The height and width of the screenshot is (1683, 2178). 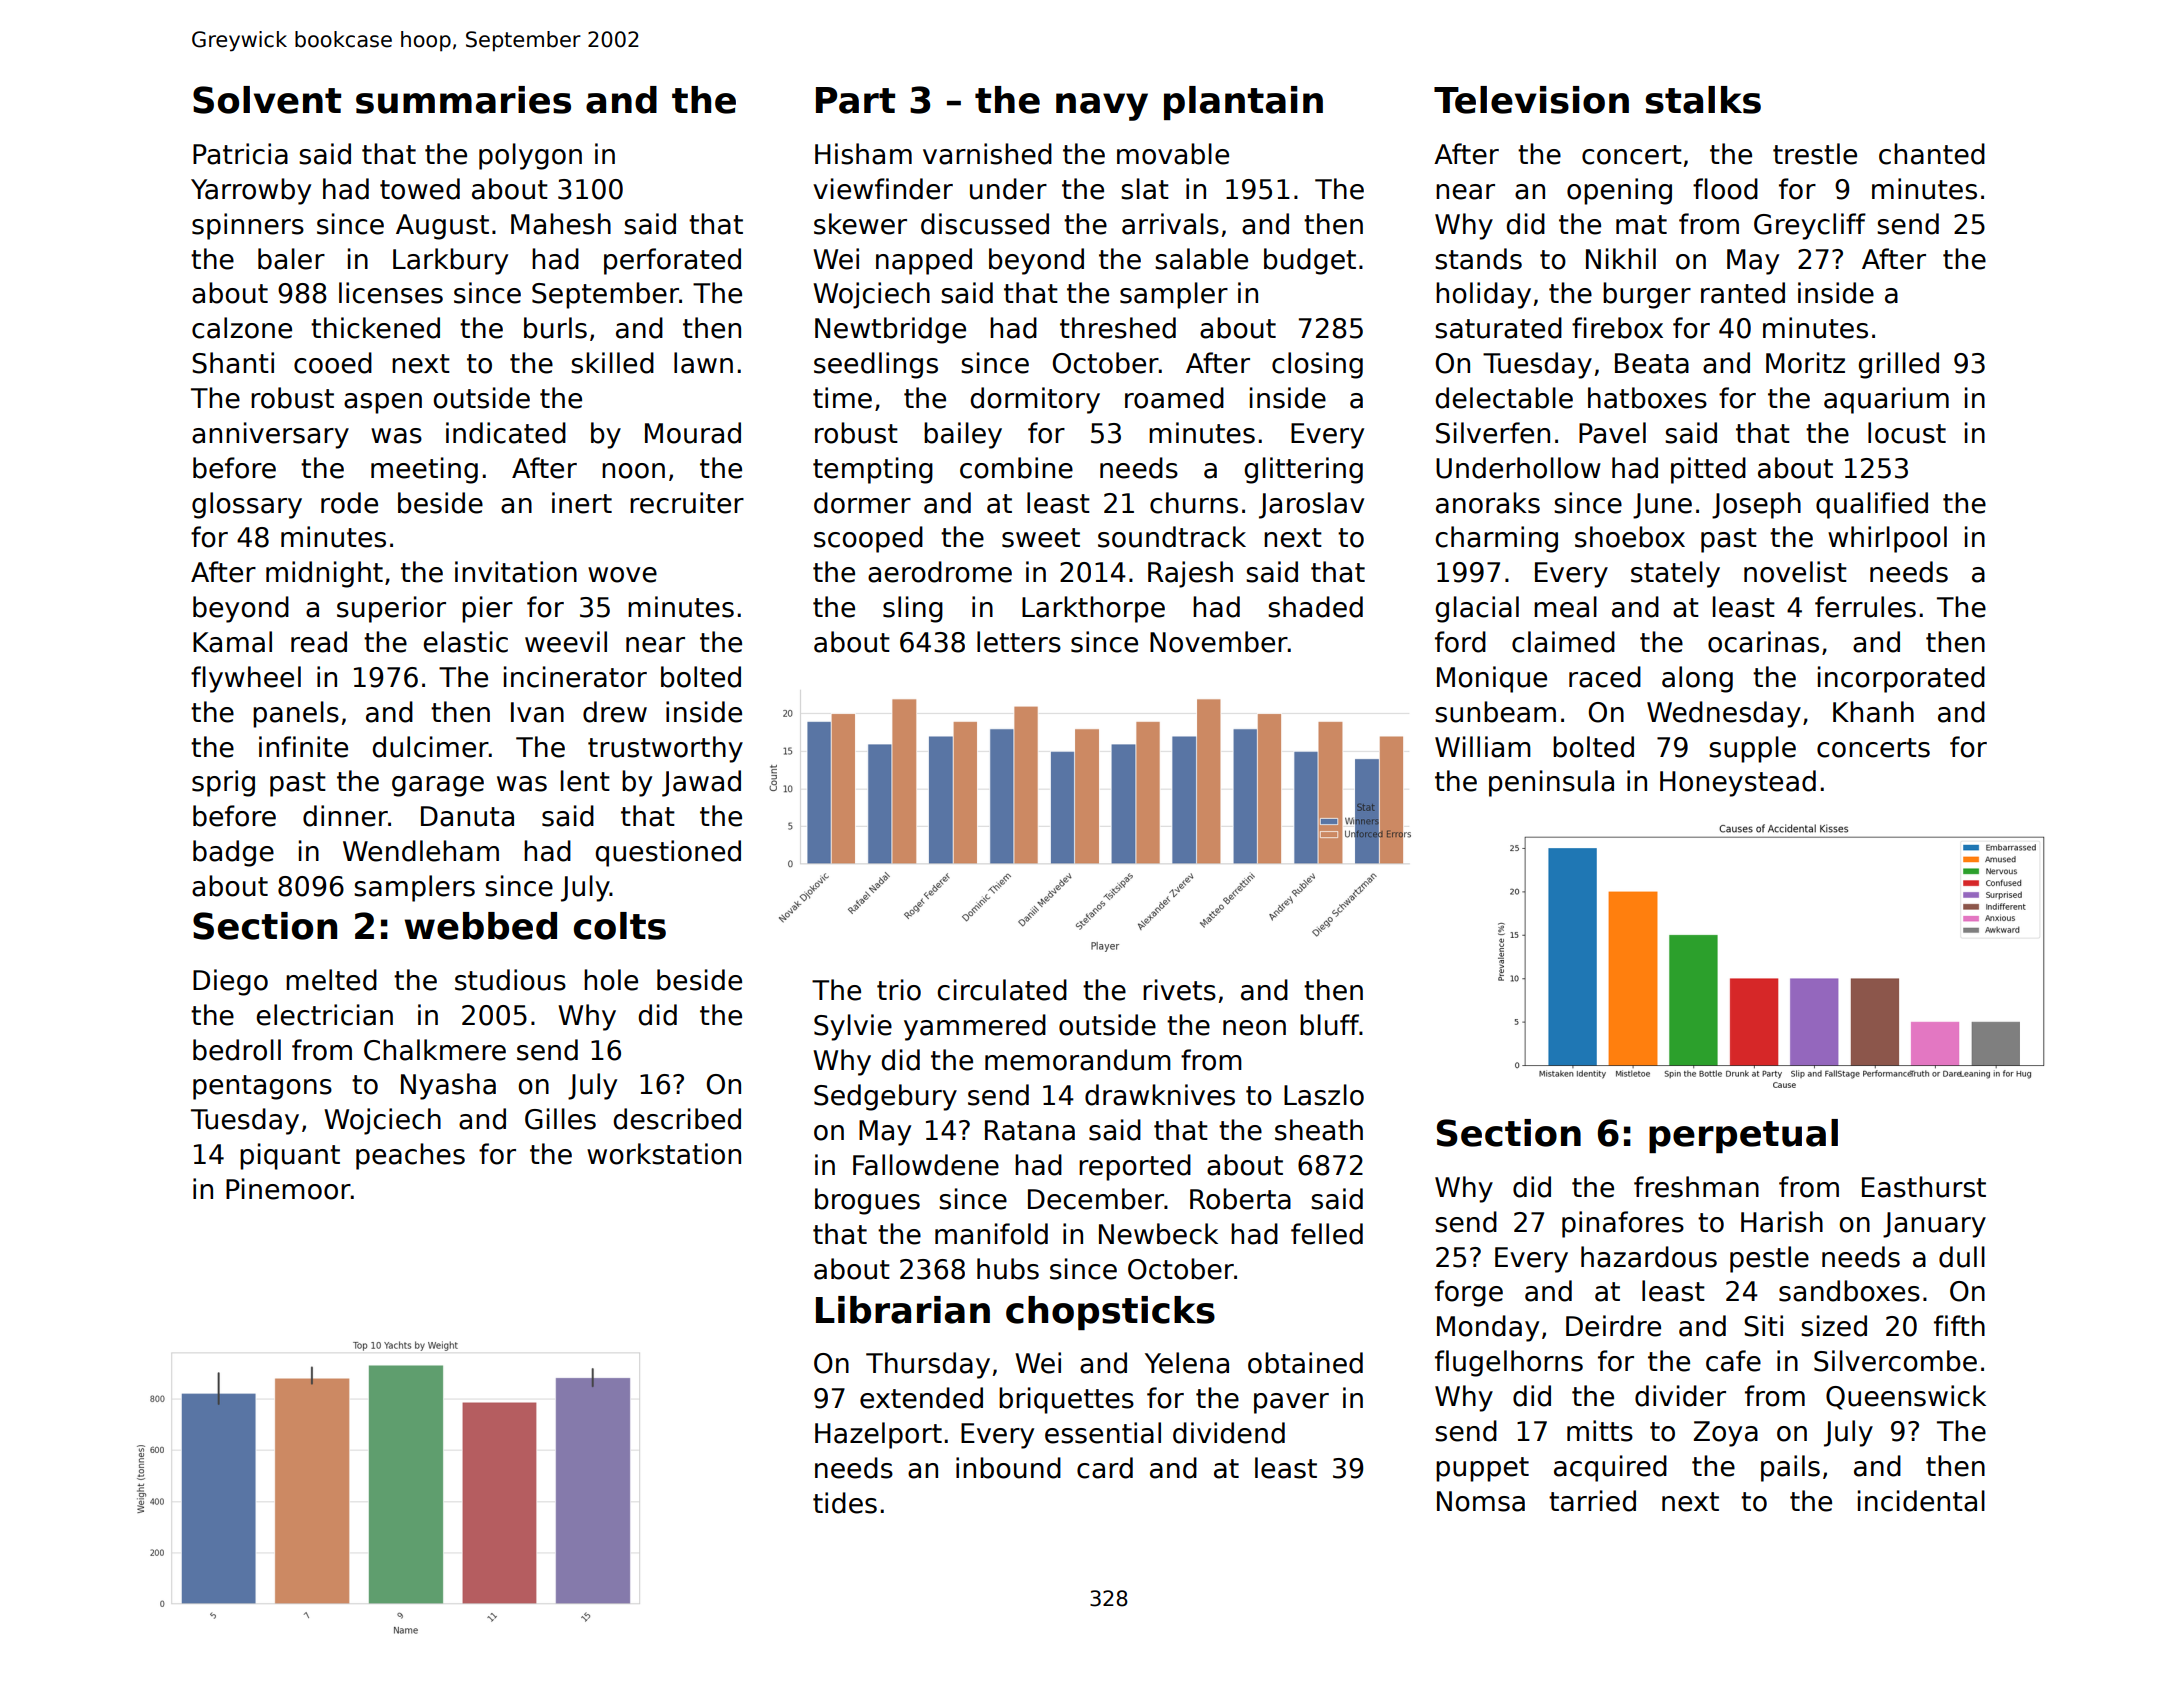 I want to click on burls, so click(x=555, y=328).
